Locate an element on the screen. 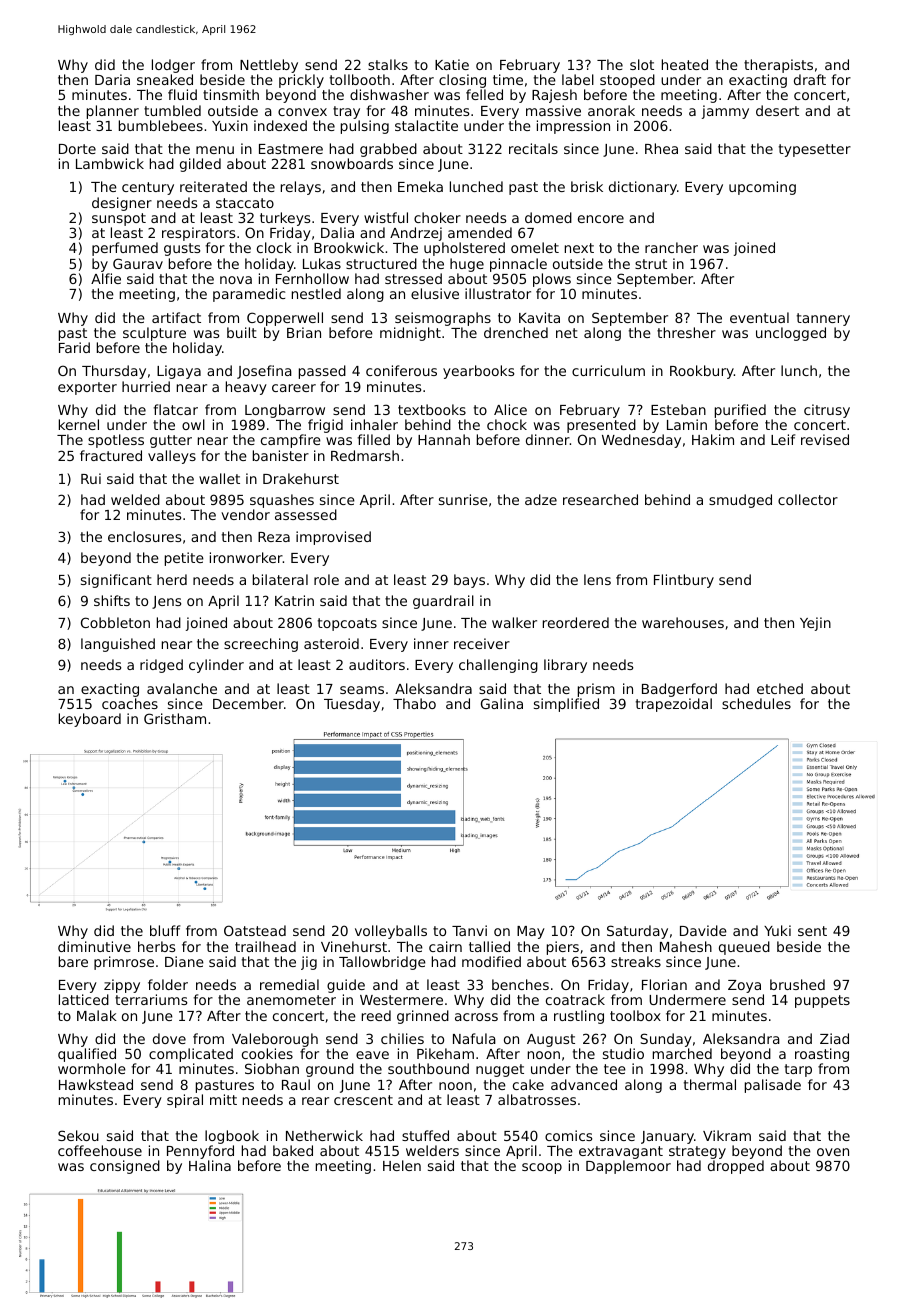 Image resolution: width=908 pixels, height=1316 pixels. warehouses is located at coordinates (683, 622).
